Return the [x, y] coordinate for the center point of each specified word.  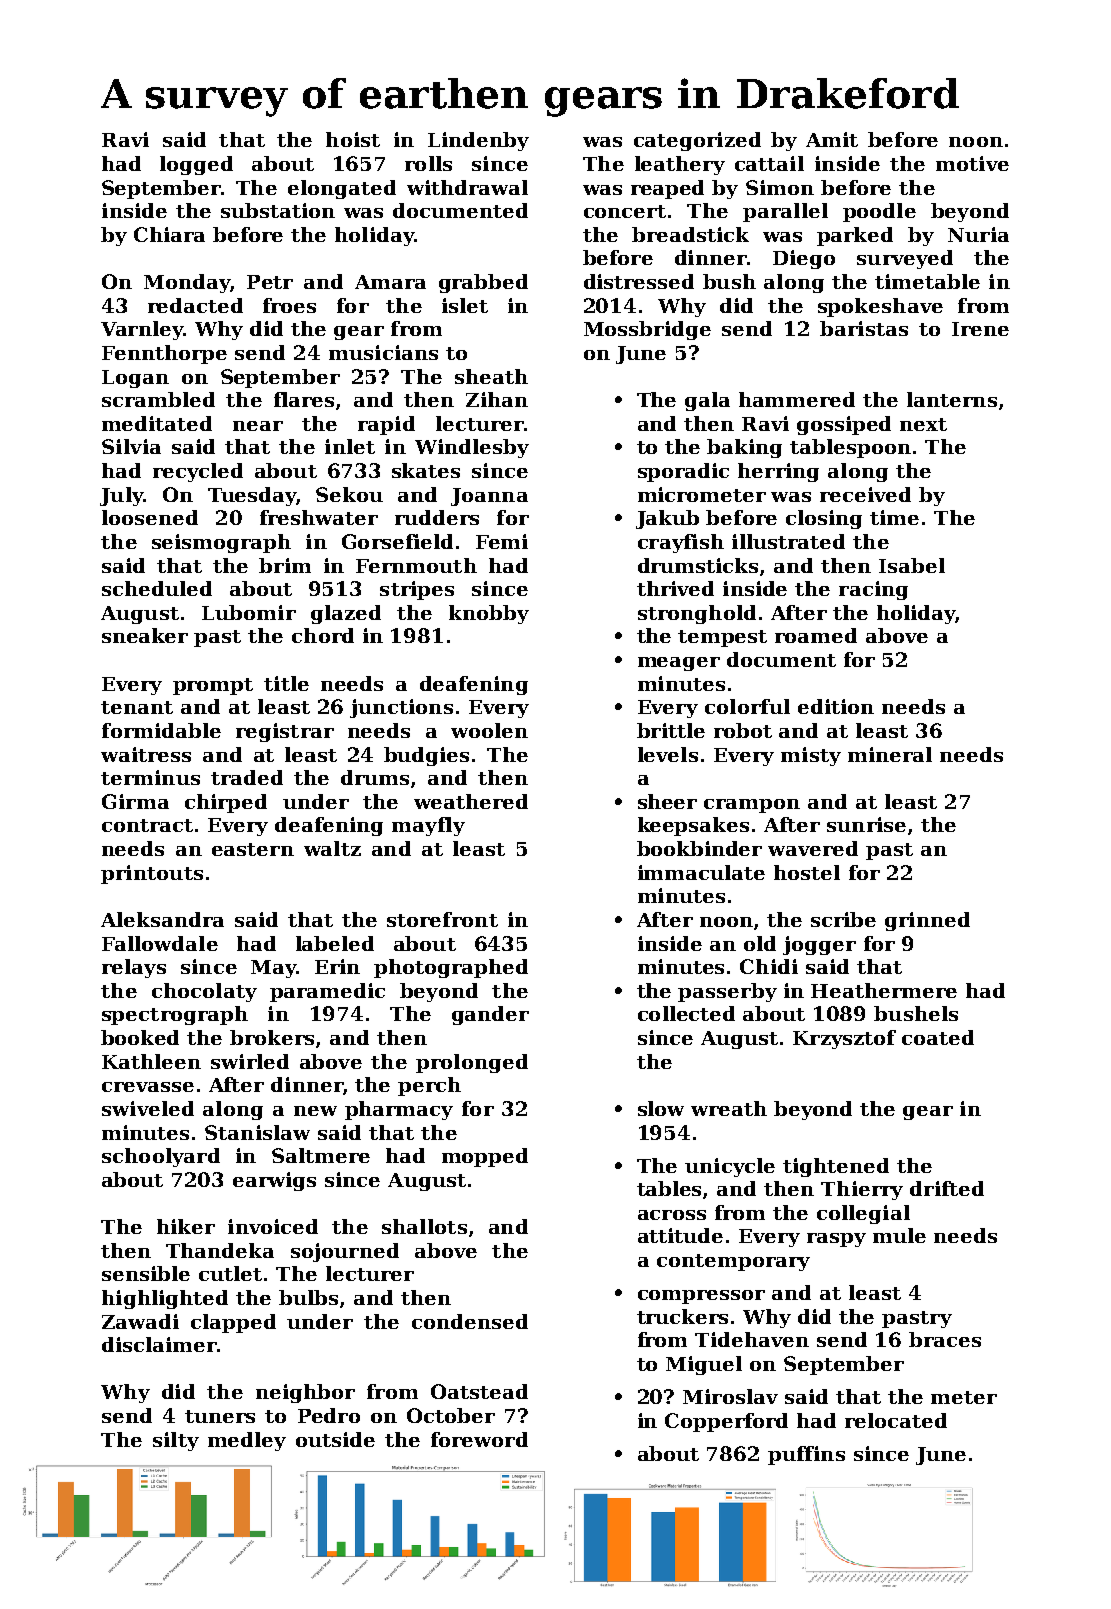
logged [196, 165]
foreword [479, 1439]
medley [247, 1441]
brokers [272, 1037]
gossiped [844, 425]
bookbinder [699, 848]
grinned [927, 921]
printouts [152, 874]
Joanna [489, 497]
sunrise [866, 824]
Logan [135, 379]
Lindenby [478, 141]
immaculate [701, 872]
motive [972, 163]
